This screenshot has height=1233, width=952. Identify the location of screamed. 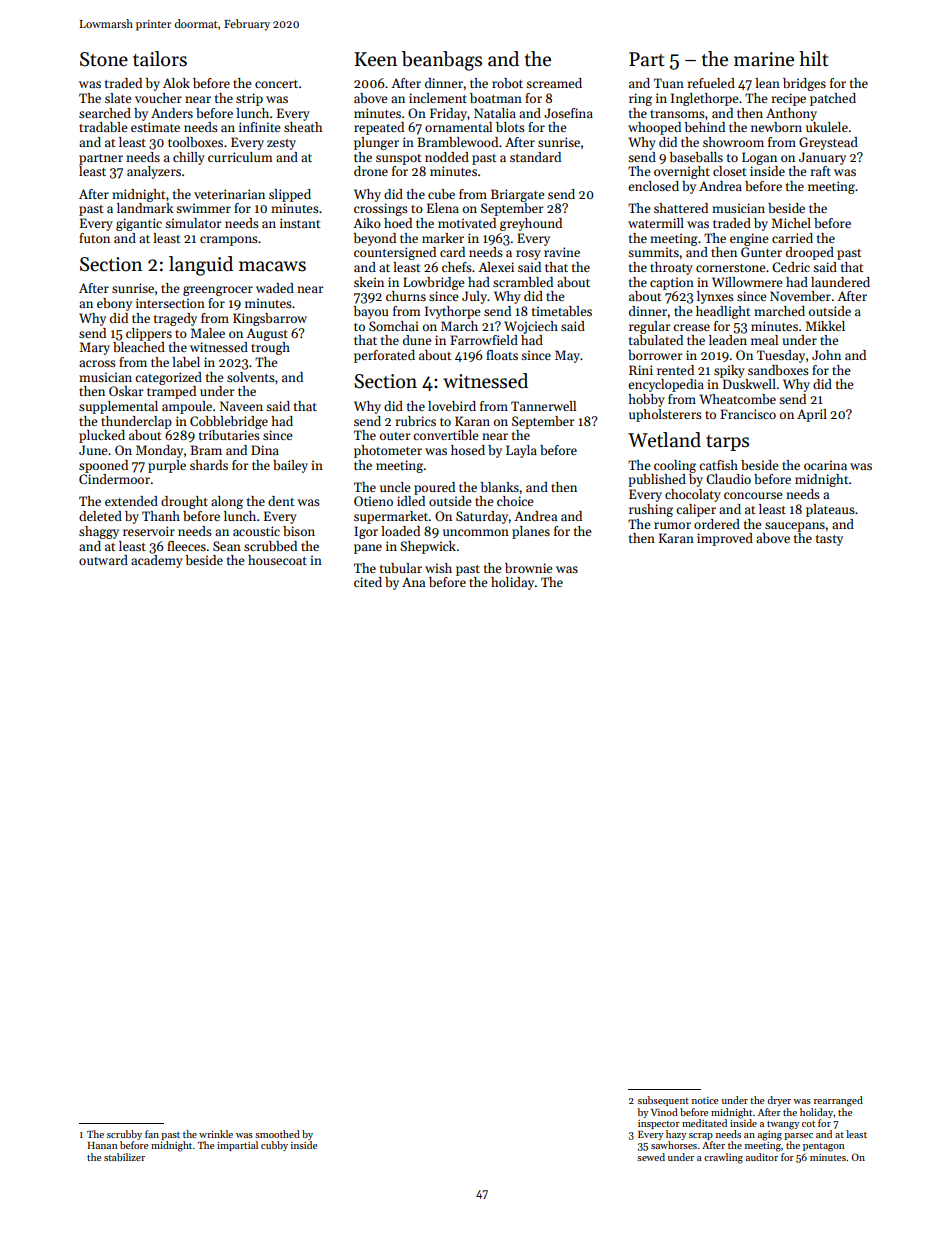
(554, 83).
